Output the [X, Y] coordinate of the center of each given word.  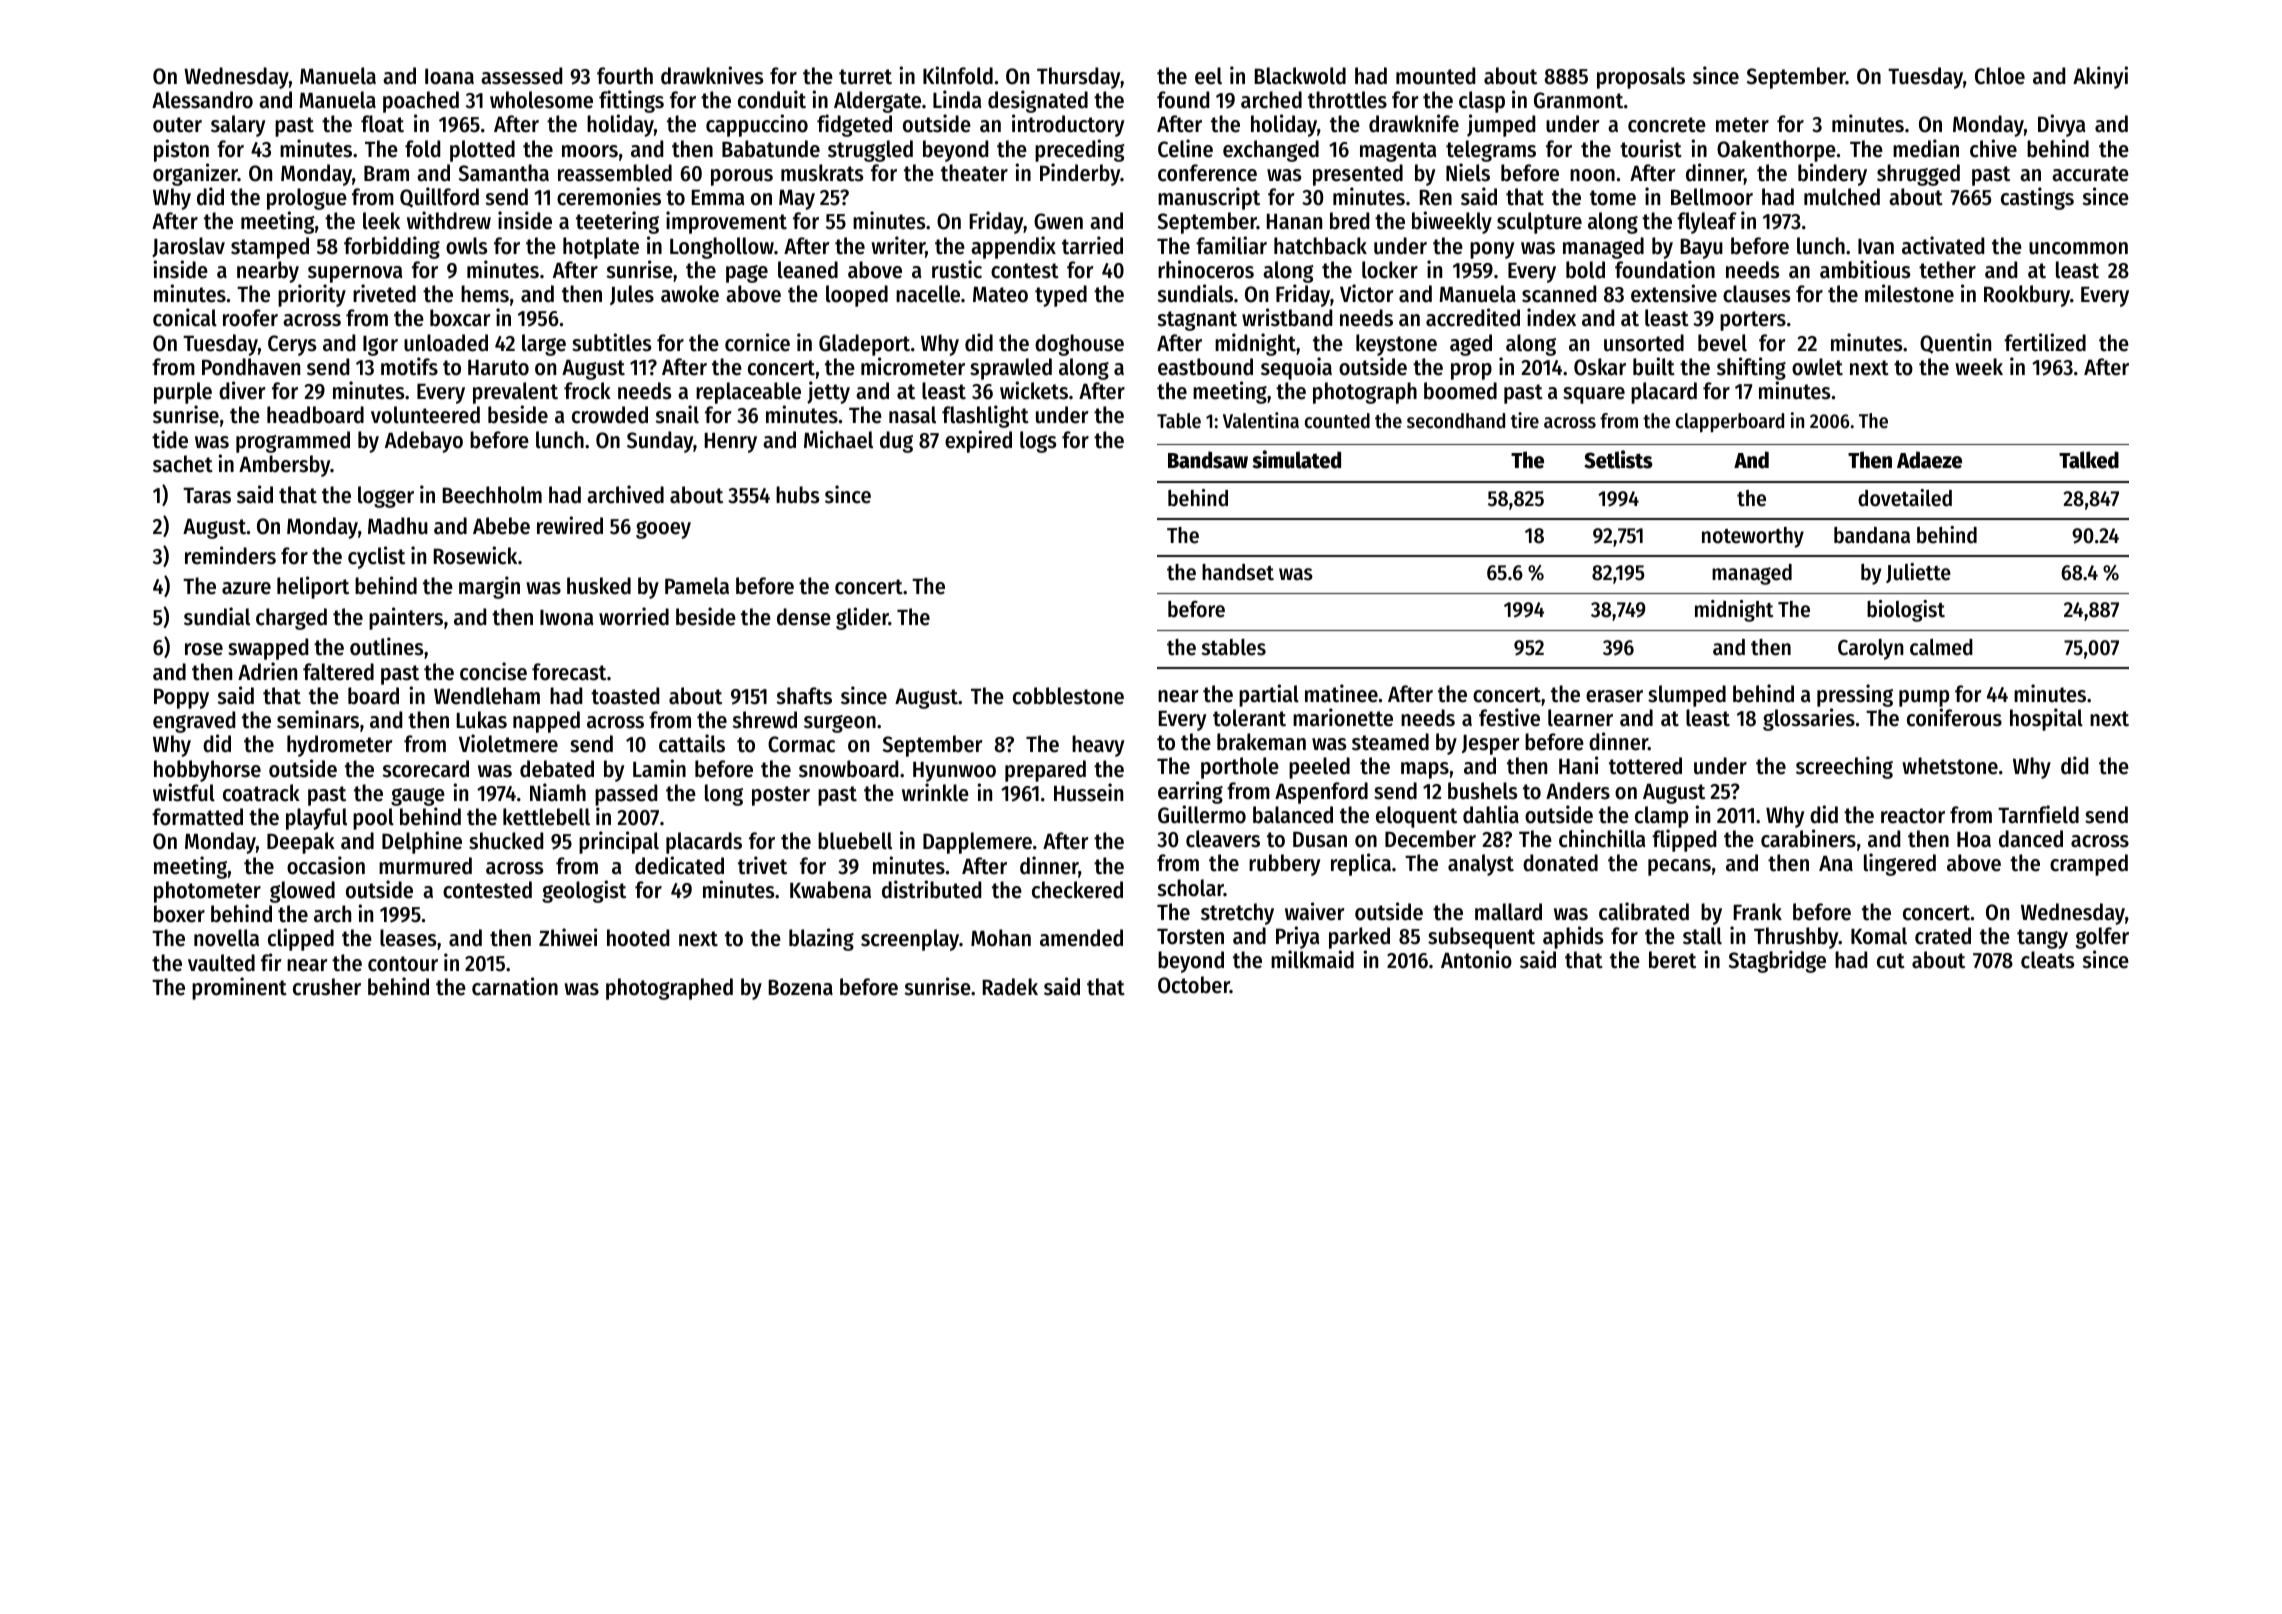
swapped [268, 649]
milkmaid [1312, 959]
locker [1390, 270]
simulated [1296, 459]
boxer [179, 914]
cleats [2047, 960]
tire [1525, 420]
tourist [1651, 148]
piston [181, 150]
